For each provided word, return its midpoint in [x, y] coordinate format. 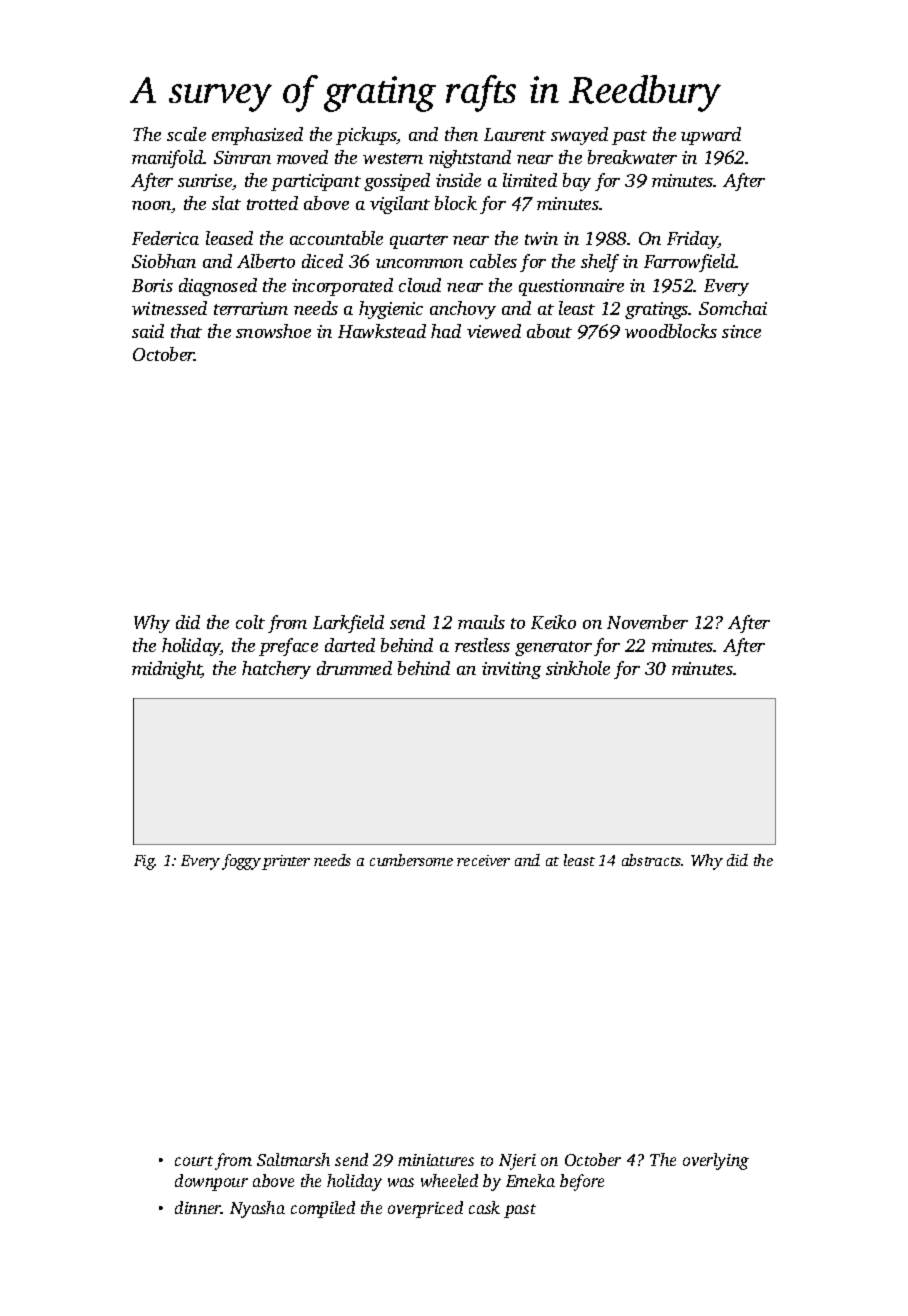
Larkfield [348, 624]
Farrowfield [690, 263]
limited [530, 180]
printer [286, 862]
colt [250, 622]
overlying [716, 1161]
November [647, 622]
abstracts [651, 860]
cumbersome [411, 860]
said [148, 331]
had [446, 331]
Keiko [553, 622]
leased [229, 238]
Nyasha [257, 1209]
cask [484, 1207]
